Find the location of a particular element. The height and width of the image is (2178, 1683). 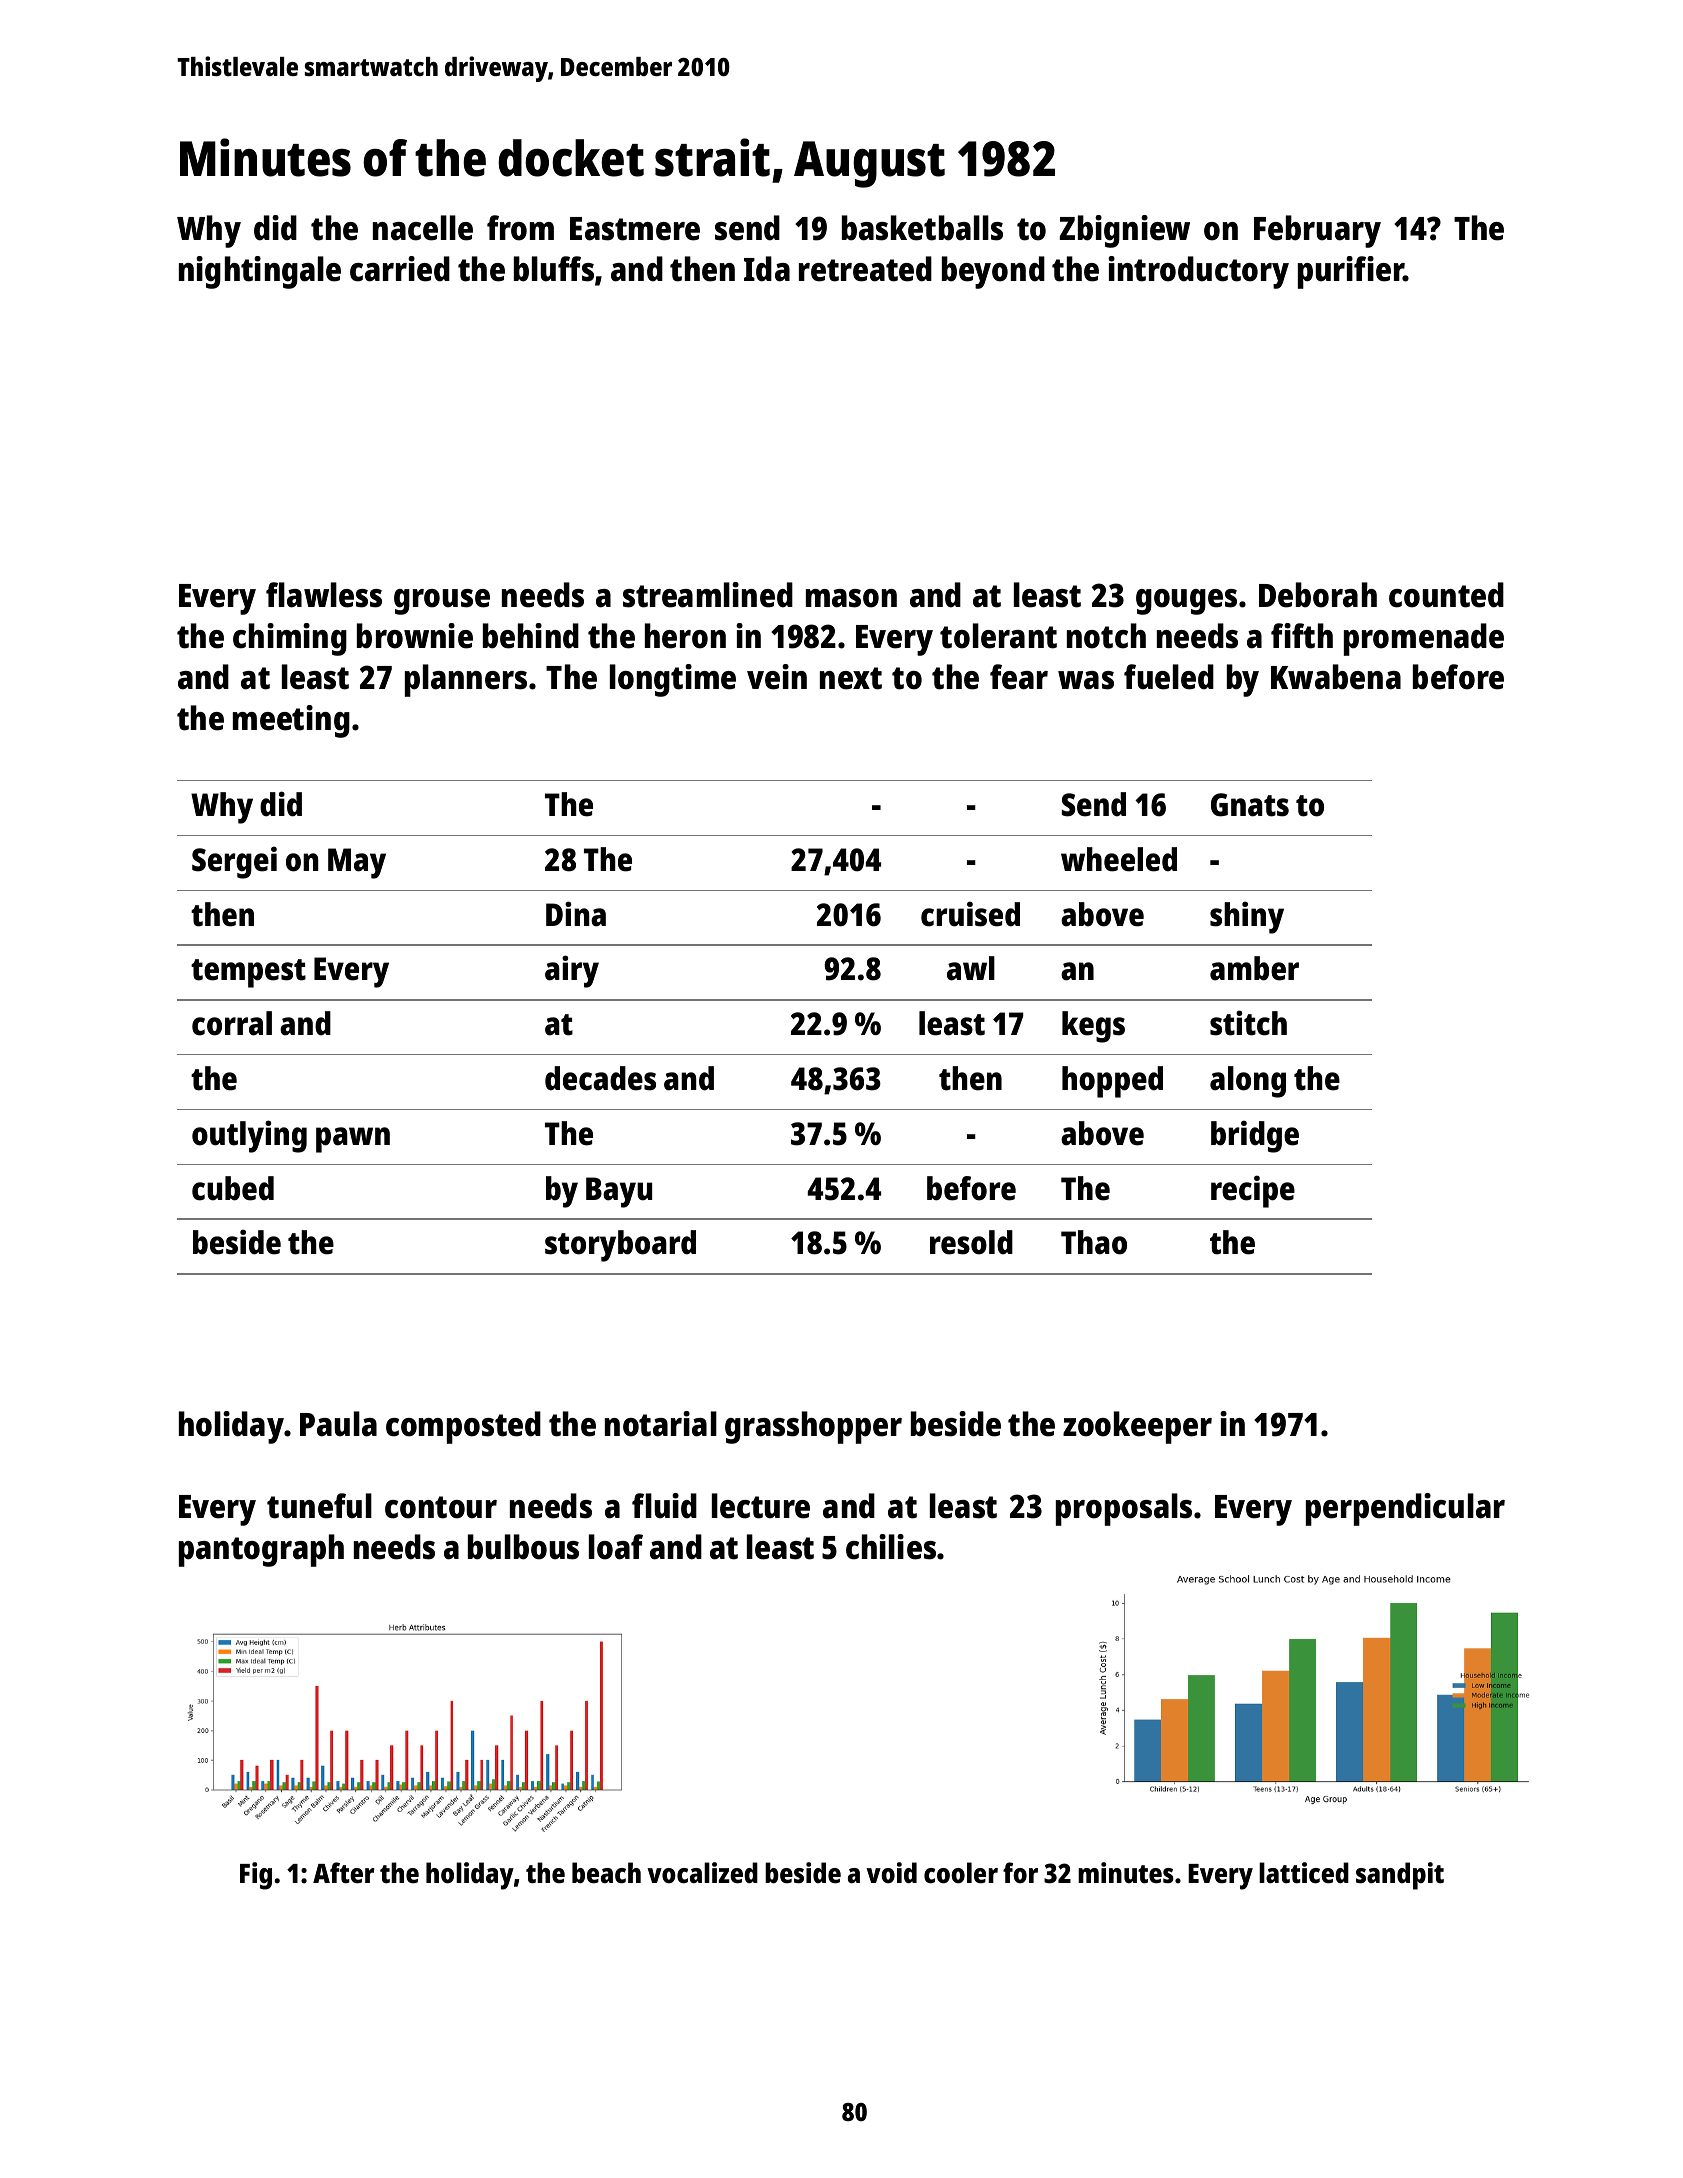

counted is located at coordinates (1446, 595).
